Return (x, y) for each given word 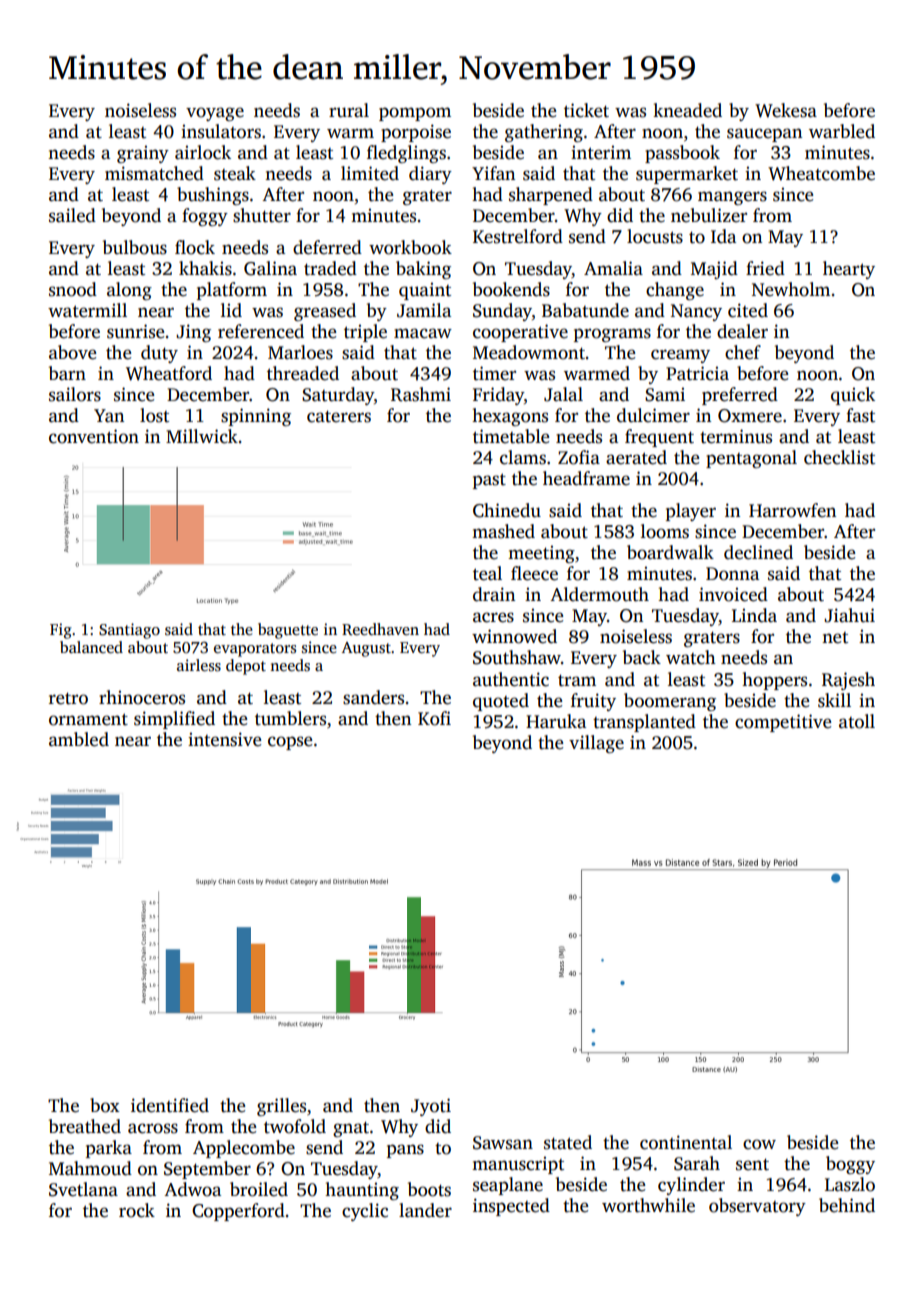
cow (759, 1144)
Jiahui (849, 615)
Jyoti (431, 1107)
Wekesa (786, 110)
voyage (215, 114)
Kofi (434, 718)
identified (170, 1105)
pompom (415, 114)
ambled (79, 739)
